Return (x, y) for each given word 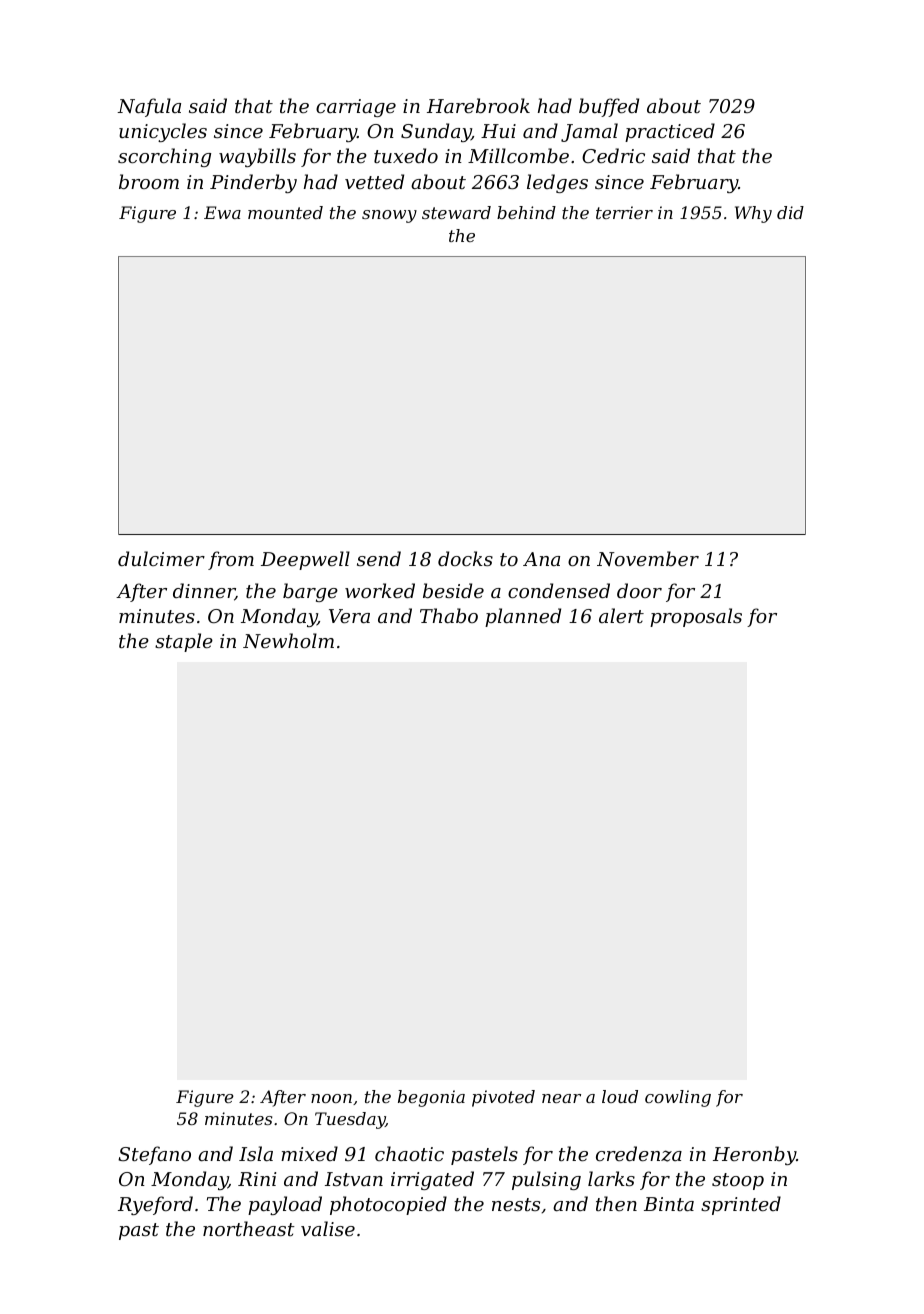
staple (184, 642)
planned (523, 617)
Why (753, 214)
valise (328, 1228)
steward (456, 212)
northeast (249, 1228)
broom (149, 181)
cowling (678, 1098)
